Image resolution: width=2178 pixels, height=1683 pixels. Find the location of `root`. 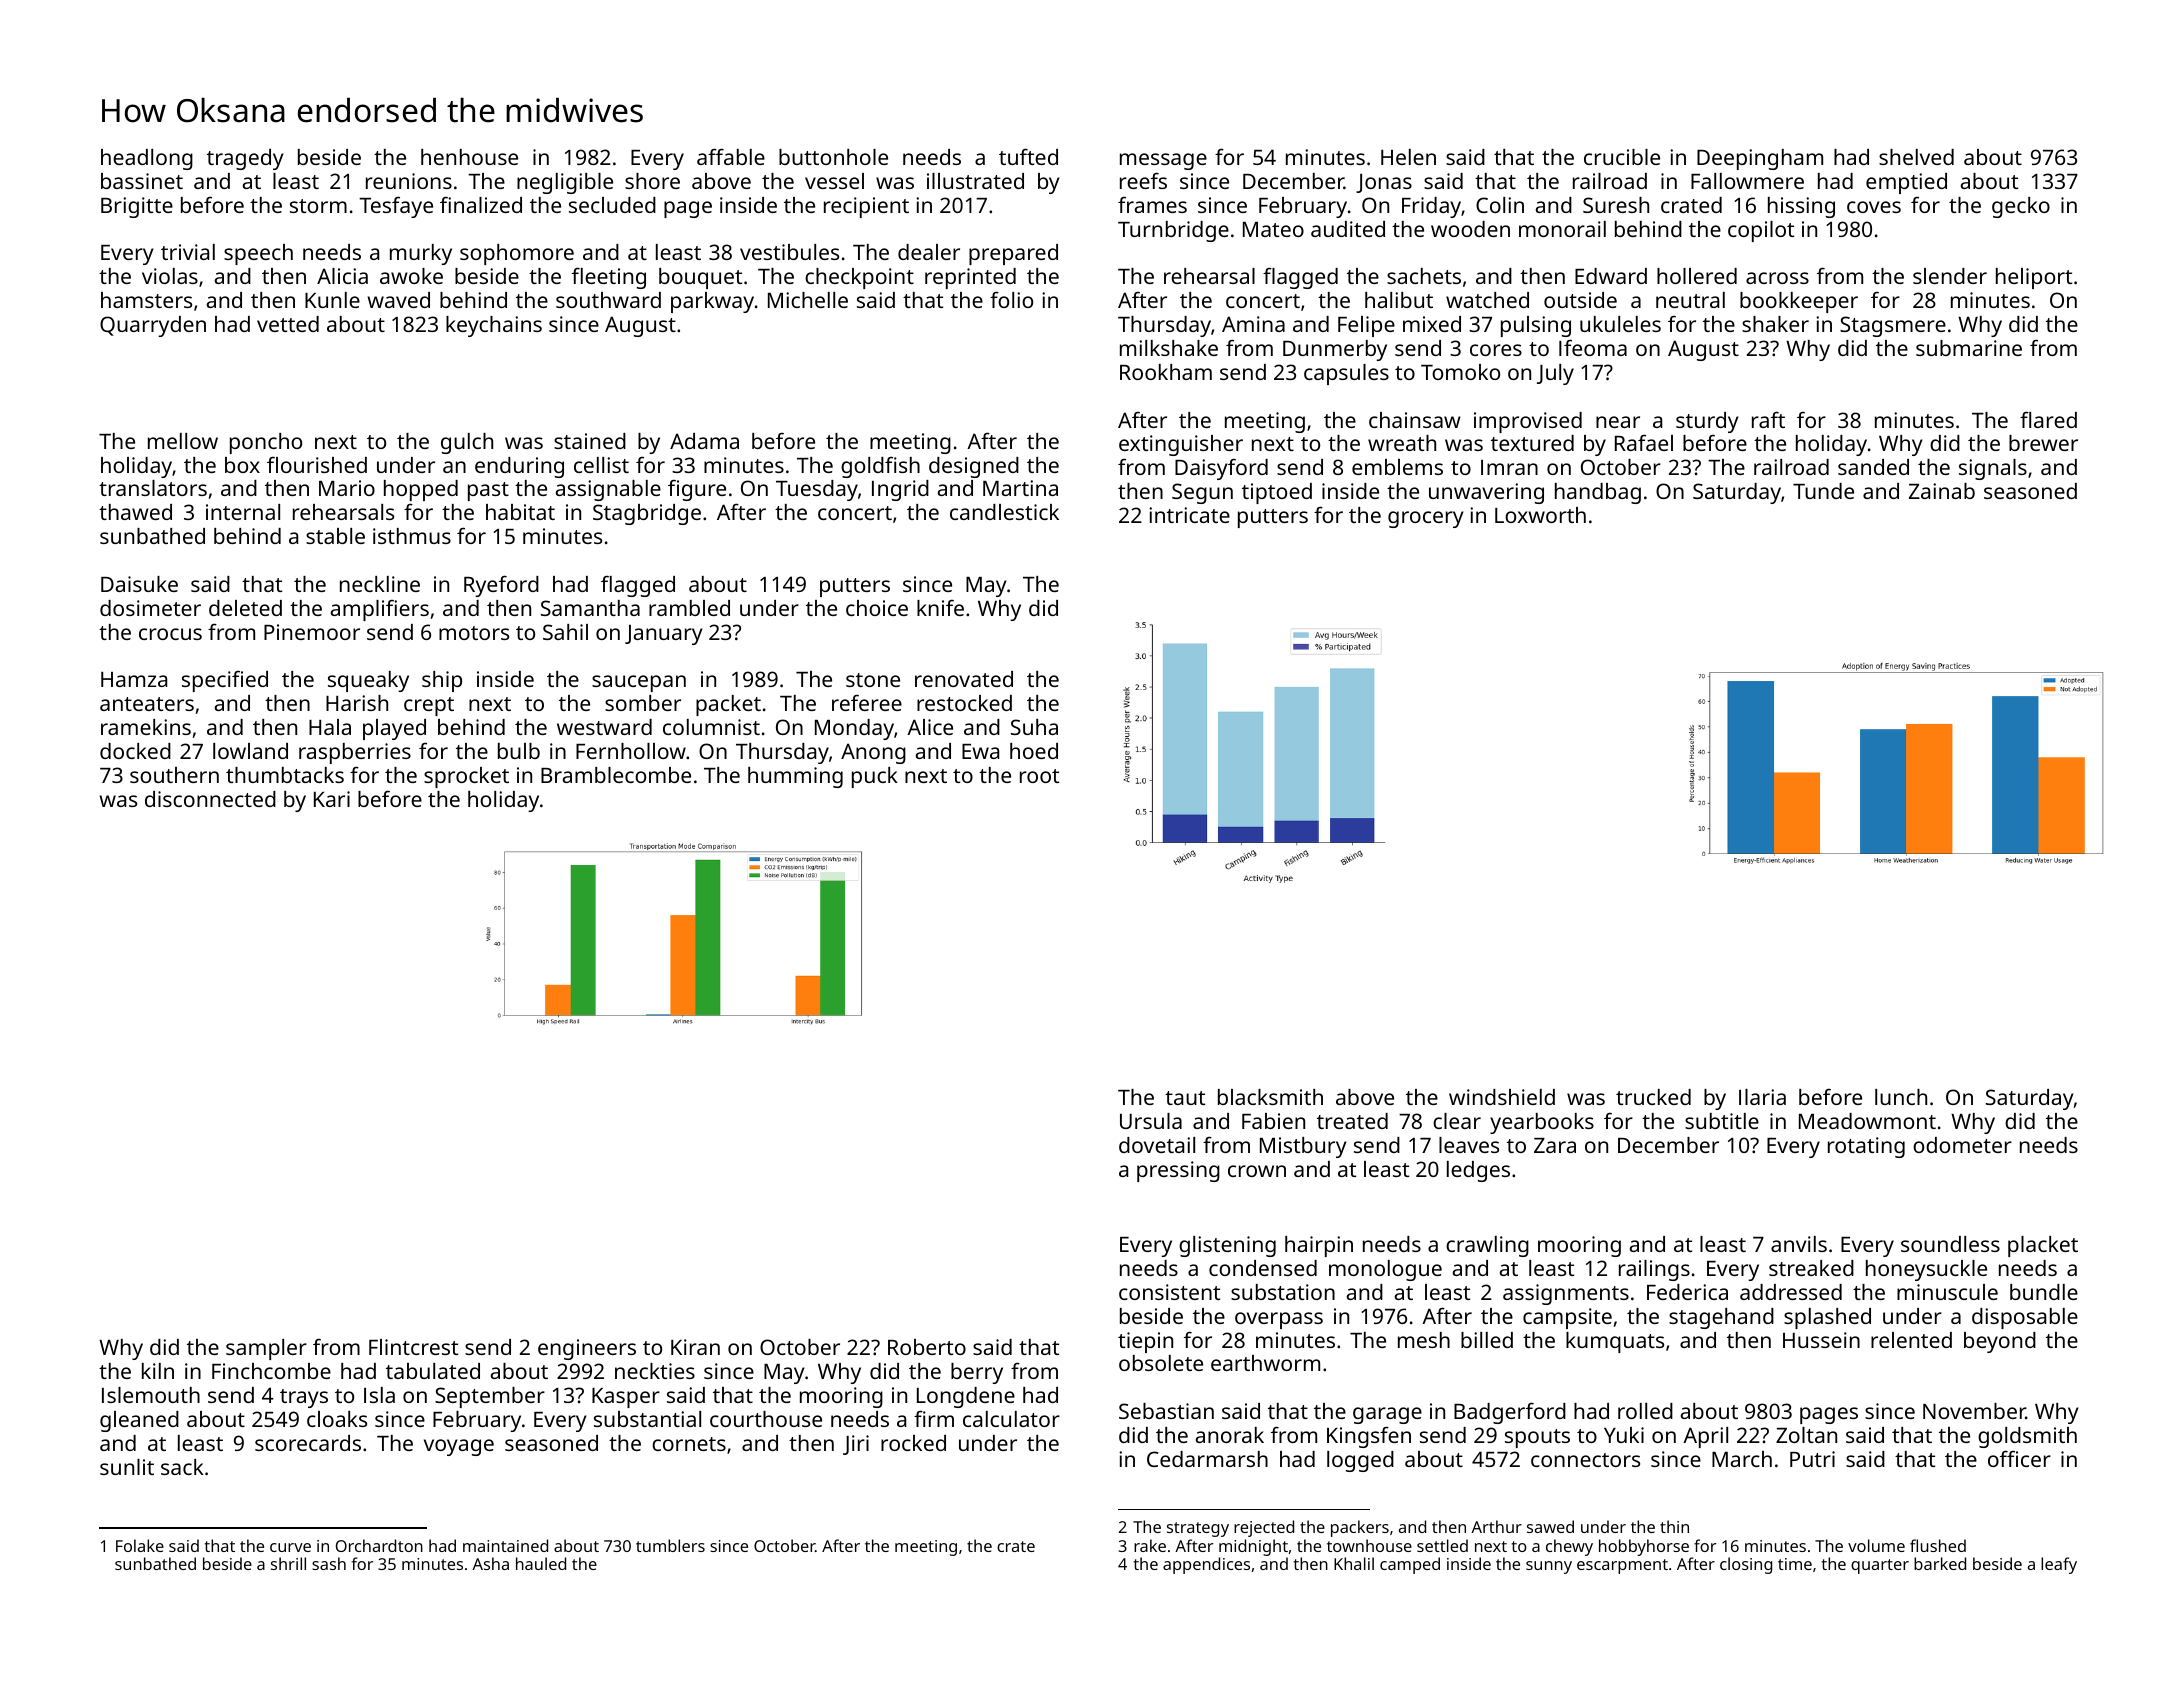

root is located at coordinates (1039, 776).
